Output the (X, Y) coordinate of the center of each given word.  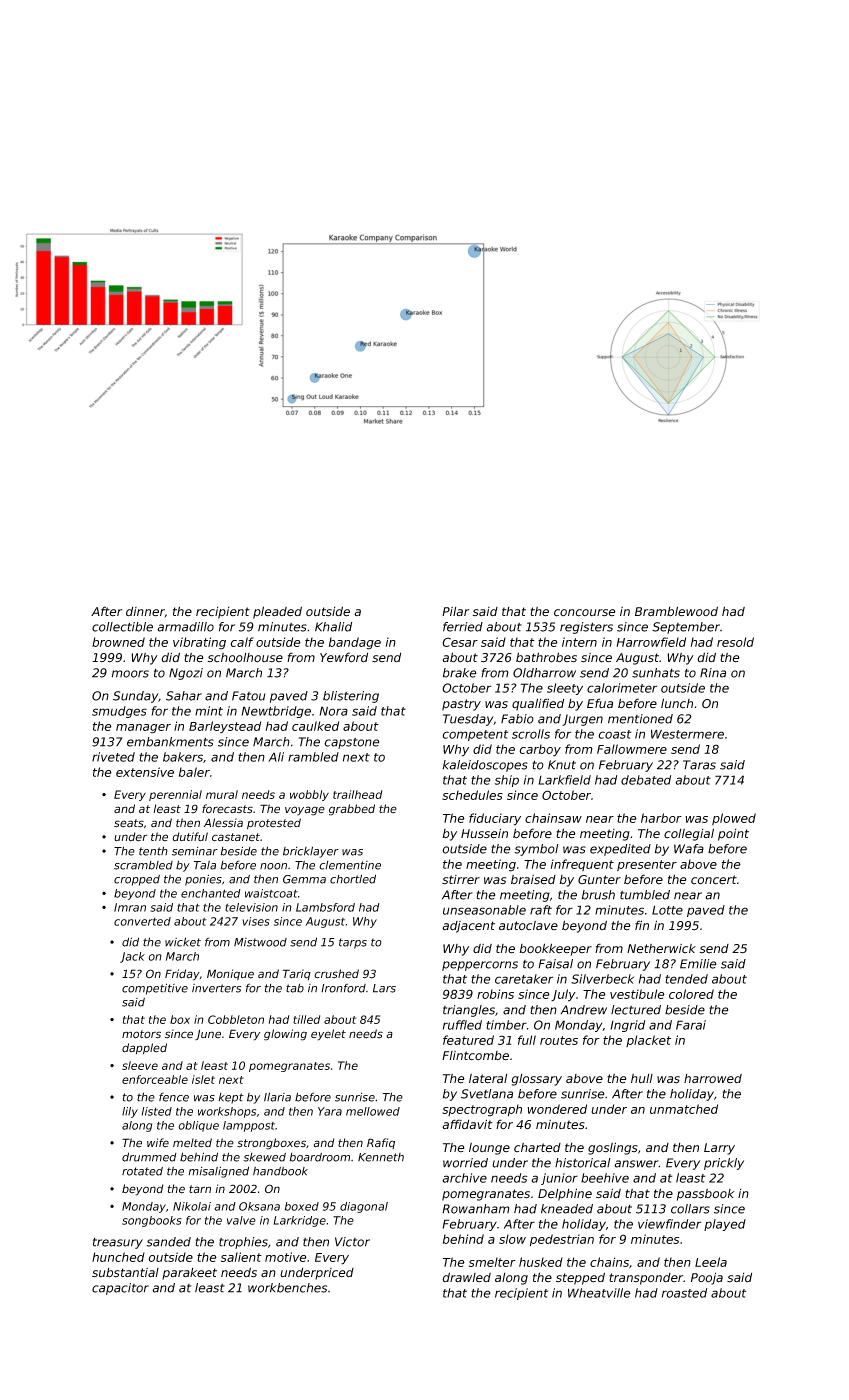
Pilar (455, 611)
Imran (130, 907)
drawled (466, 1277)
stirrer (461, 880)
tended (686, 979)
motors (141, 1034)
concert (714, 880)
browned (118, 642)
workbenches (287, 1288)
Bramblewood (676, 611)
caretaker (524, 979)
